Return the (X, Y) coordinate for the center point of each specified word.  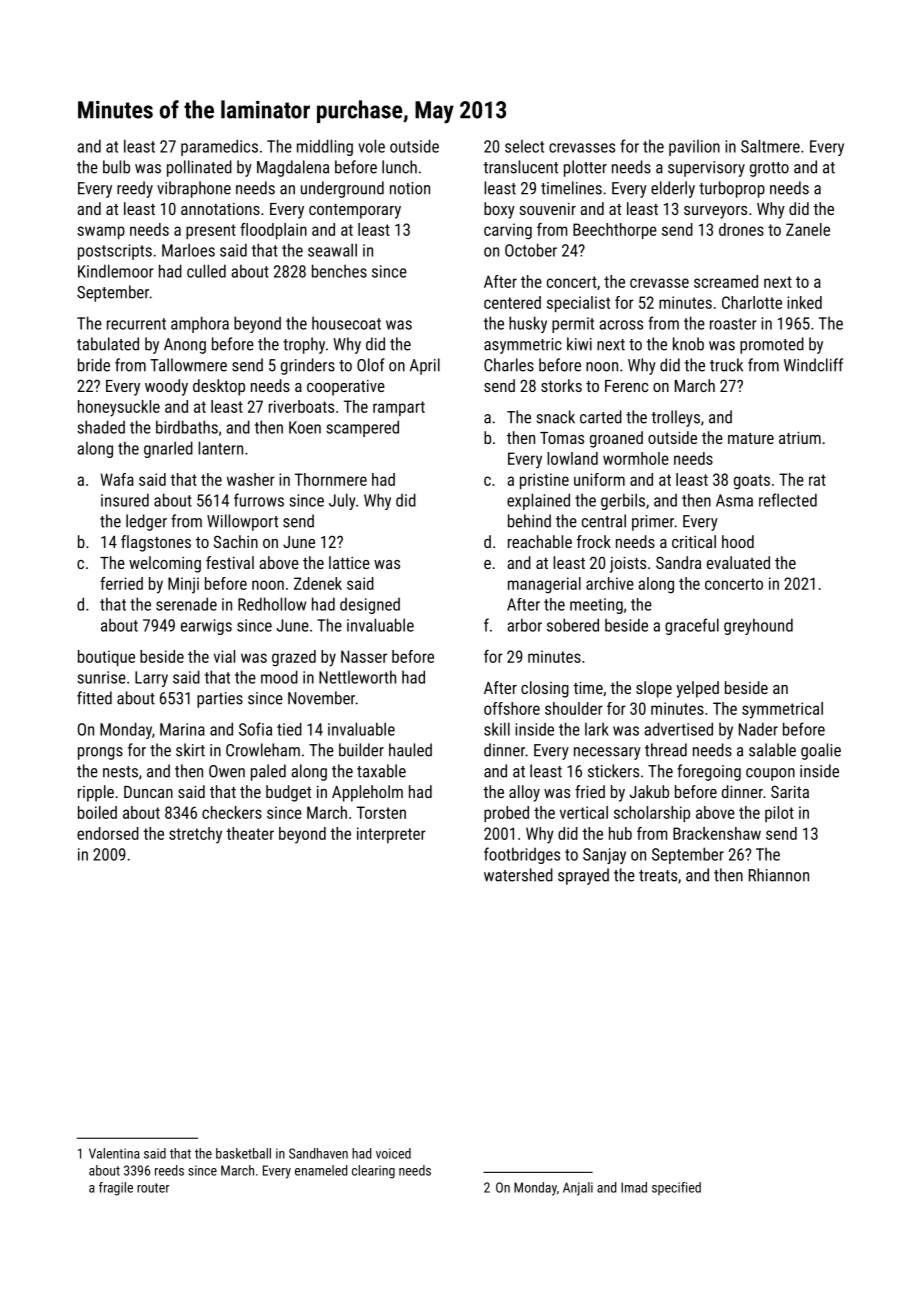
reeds (169, 1170)
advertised (678, 729)
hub (620, 833)
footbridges (522, 855)
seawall (332, 250)
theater (250, 833)
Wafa (117, 479)
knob (688, 344)
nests (120, 772)
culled (206, 271)
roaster (733, 324)
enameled (321, 1170)
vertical (584, 812)
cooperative (346, 388)
